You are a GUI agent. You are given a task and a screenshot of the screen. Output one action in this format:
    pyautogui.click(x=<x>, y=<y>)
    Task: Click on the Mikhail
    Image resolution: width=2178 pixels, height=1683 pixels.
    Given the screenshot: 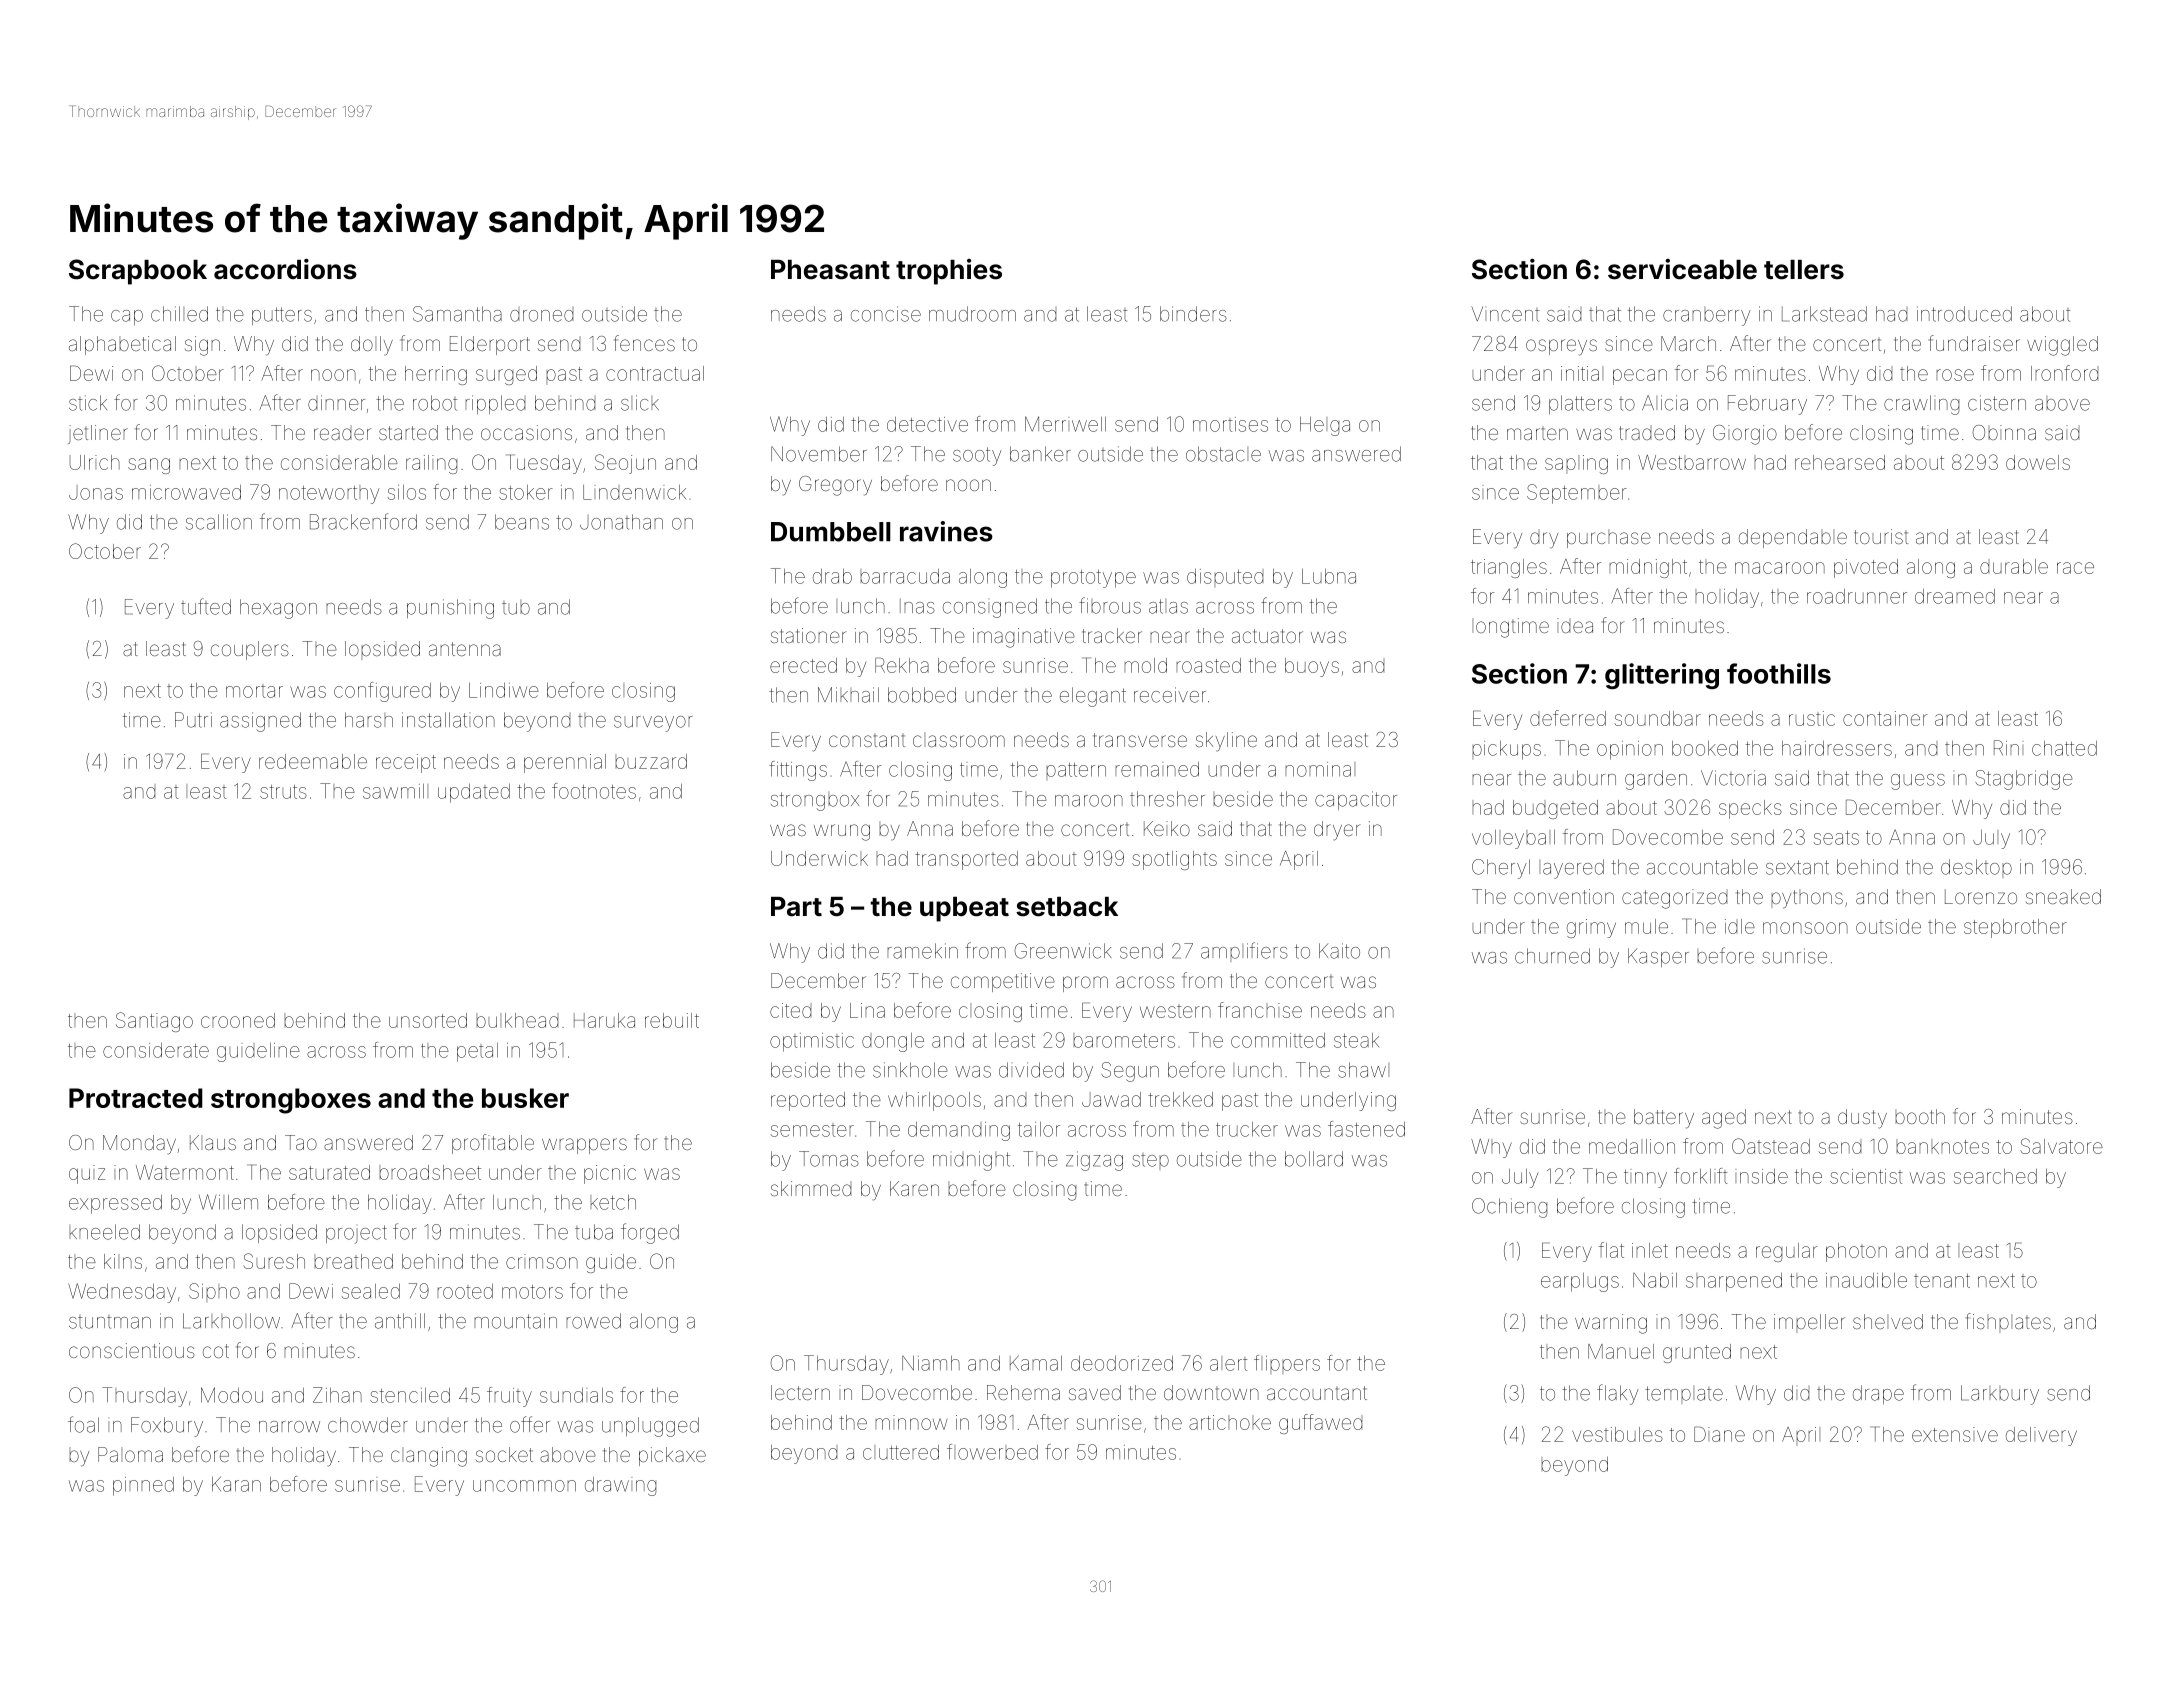 What is the action you would take?
    pyautogui.click(x=848, y=695)
